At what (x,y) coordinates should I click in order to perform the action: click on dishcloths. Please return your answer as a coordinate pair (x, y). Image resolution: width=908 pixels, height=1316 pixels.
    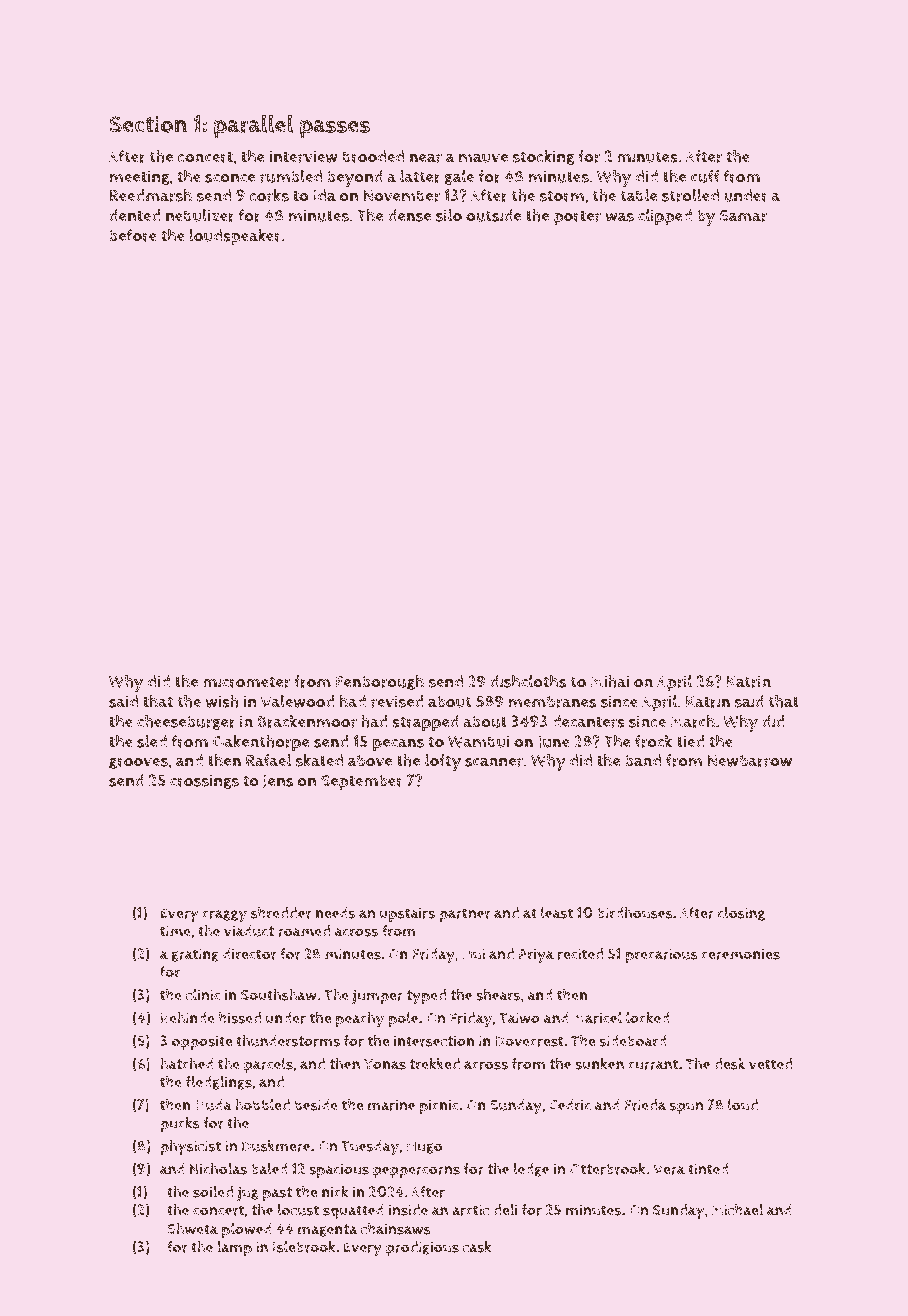
    Looking at the image, I should click on (528, 681).
